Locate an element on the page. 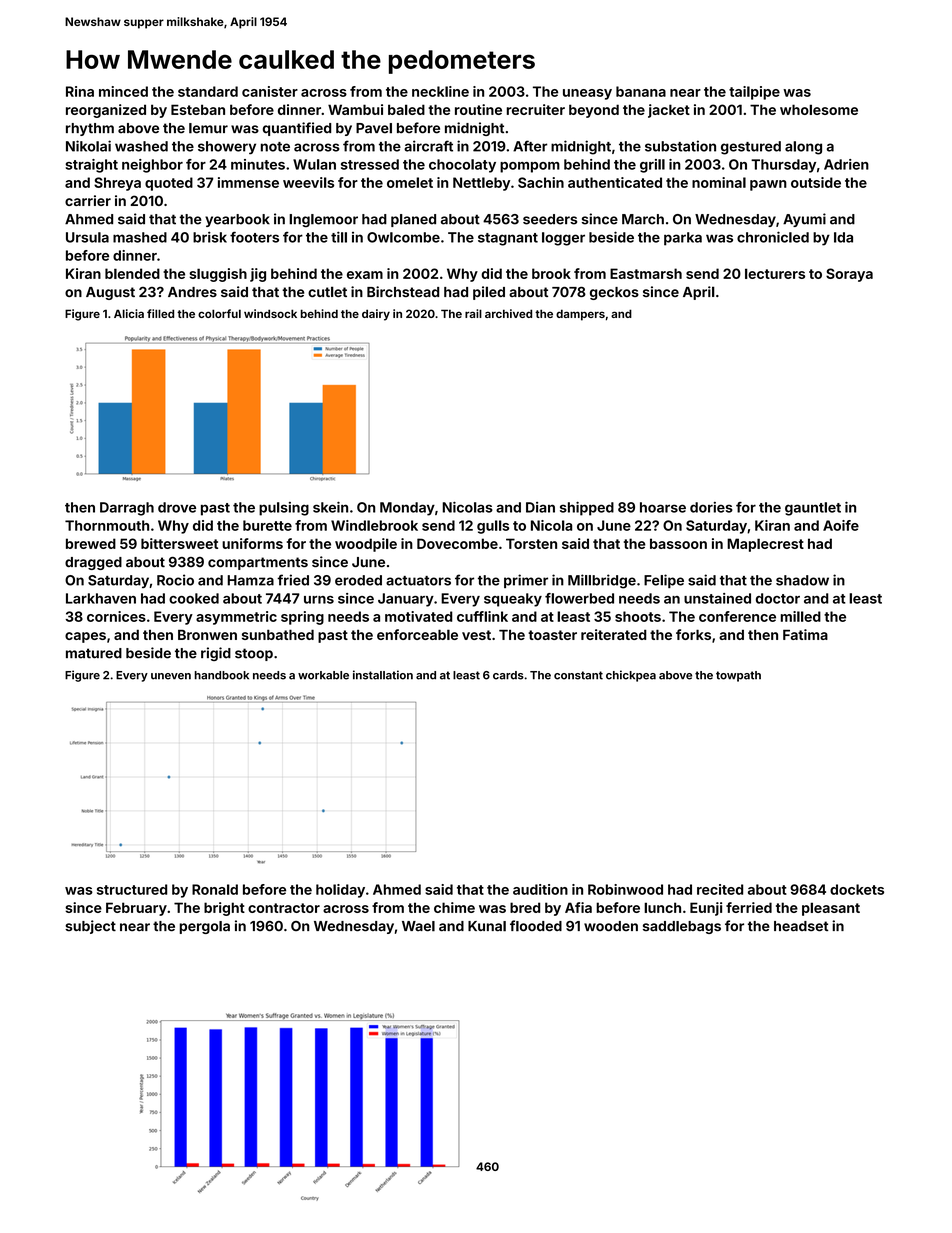 The height and width of the page is (1233, 952). filled is located at coordinates (160, 313).
